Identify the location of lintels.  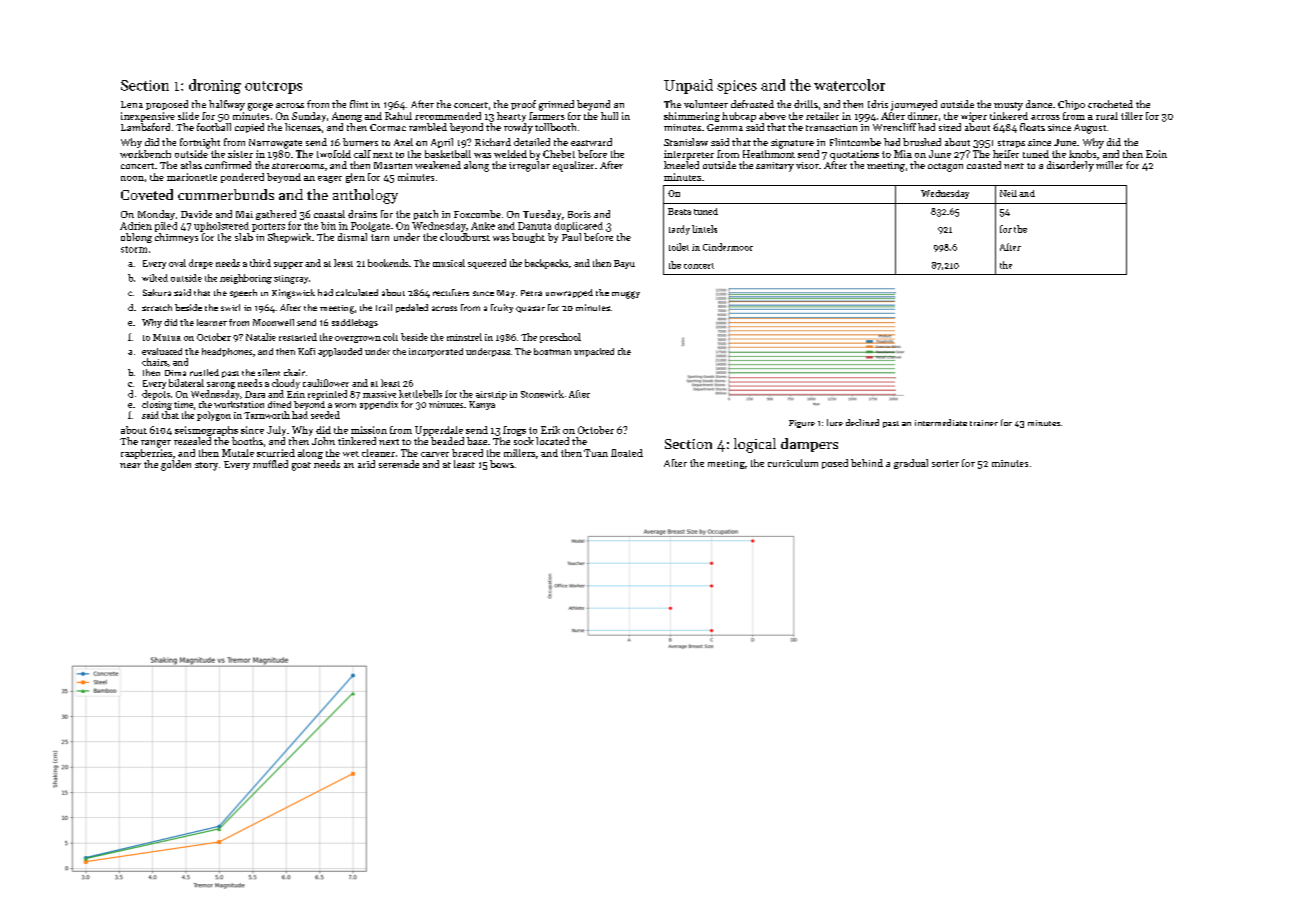
(704, 229).
